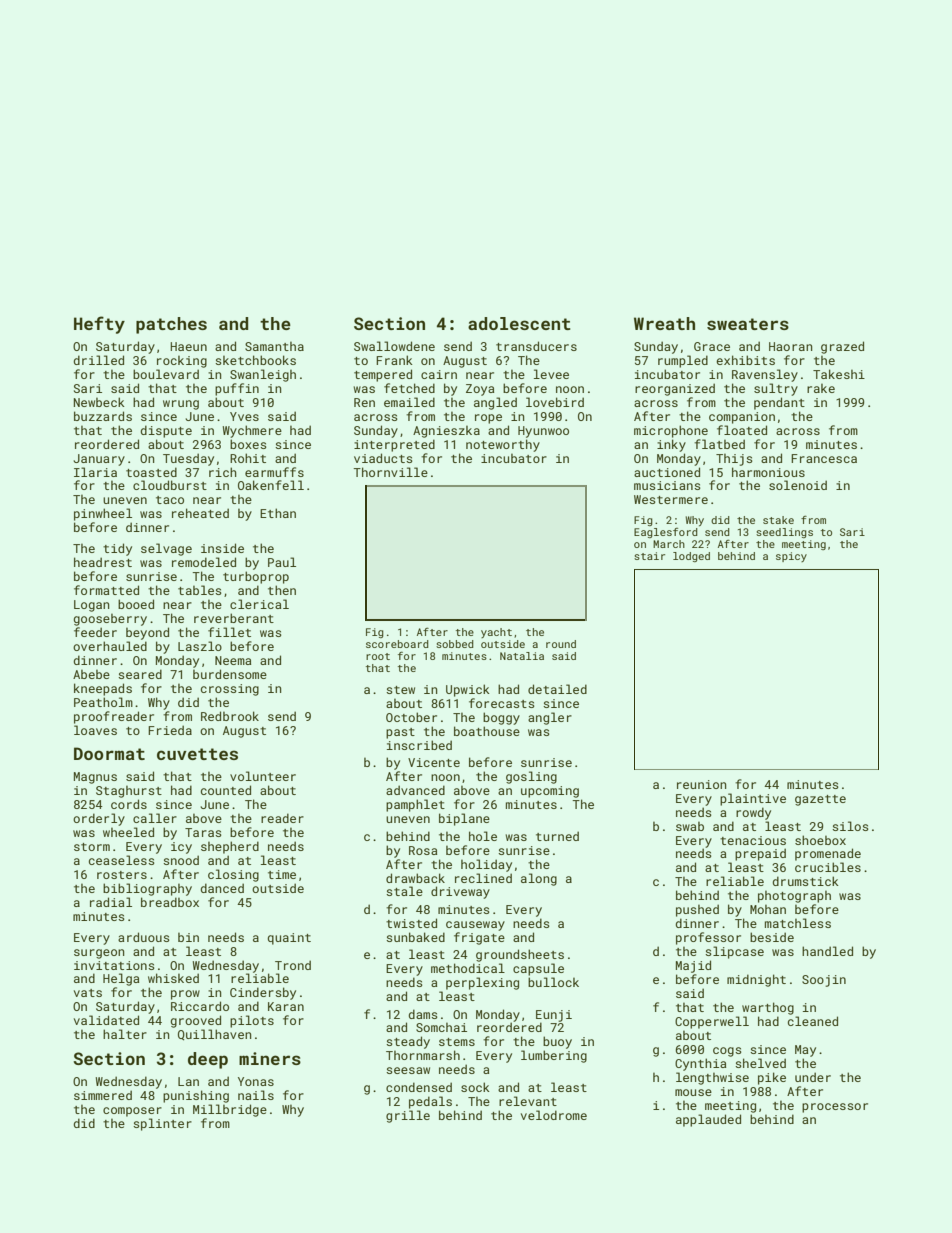  I want to click on Hefty, so click(99, 325).
